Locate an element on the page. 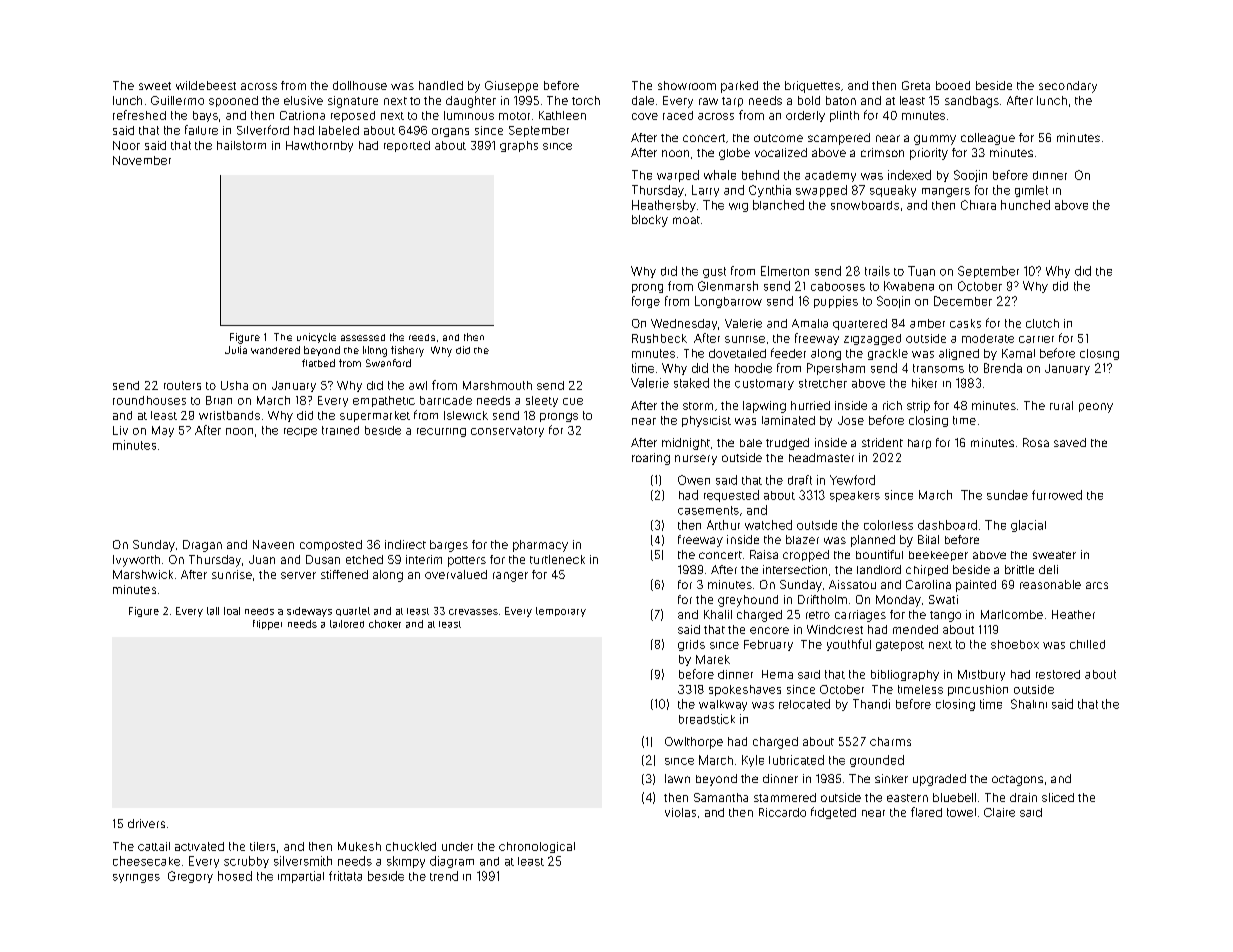  harp is located at coordinates (919, 444).
